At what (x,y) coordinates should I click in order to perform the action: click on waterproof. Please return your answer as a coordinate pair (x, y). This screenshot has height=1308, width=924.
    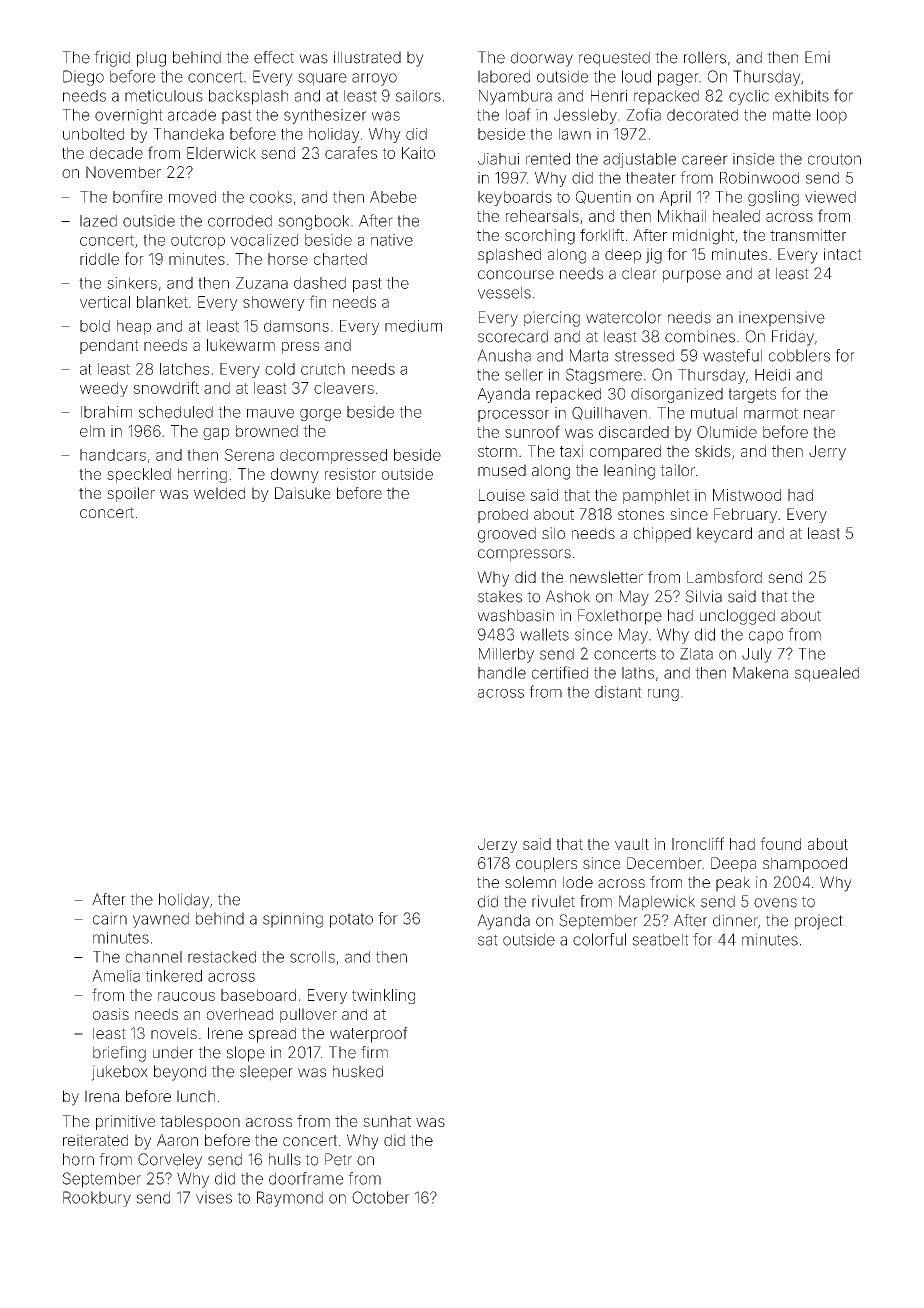
    Looking at the image, I should click on (369, 1035).
